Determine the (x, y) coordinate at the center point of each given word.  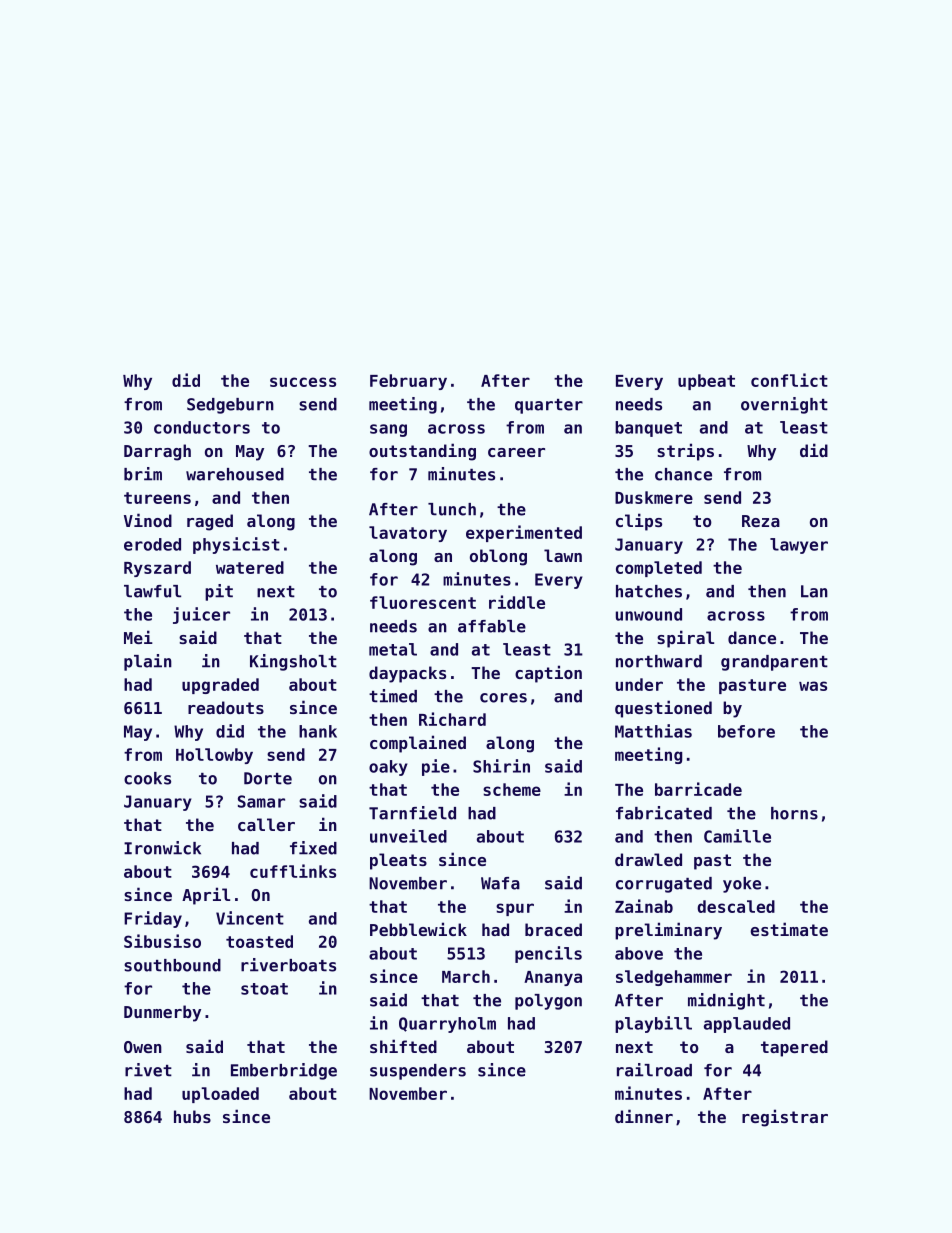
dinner (644, 1116)
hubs (192, 1116)
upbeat (706, 382)
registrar (785, 1118)
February (408, 382)
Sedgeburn (230, 406)
